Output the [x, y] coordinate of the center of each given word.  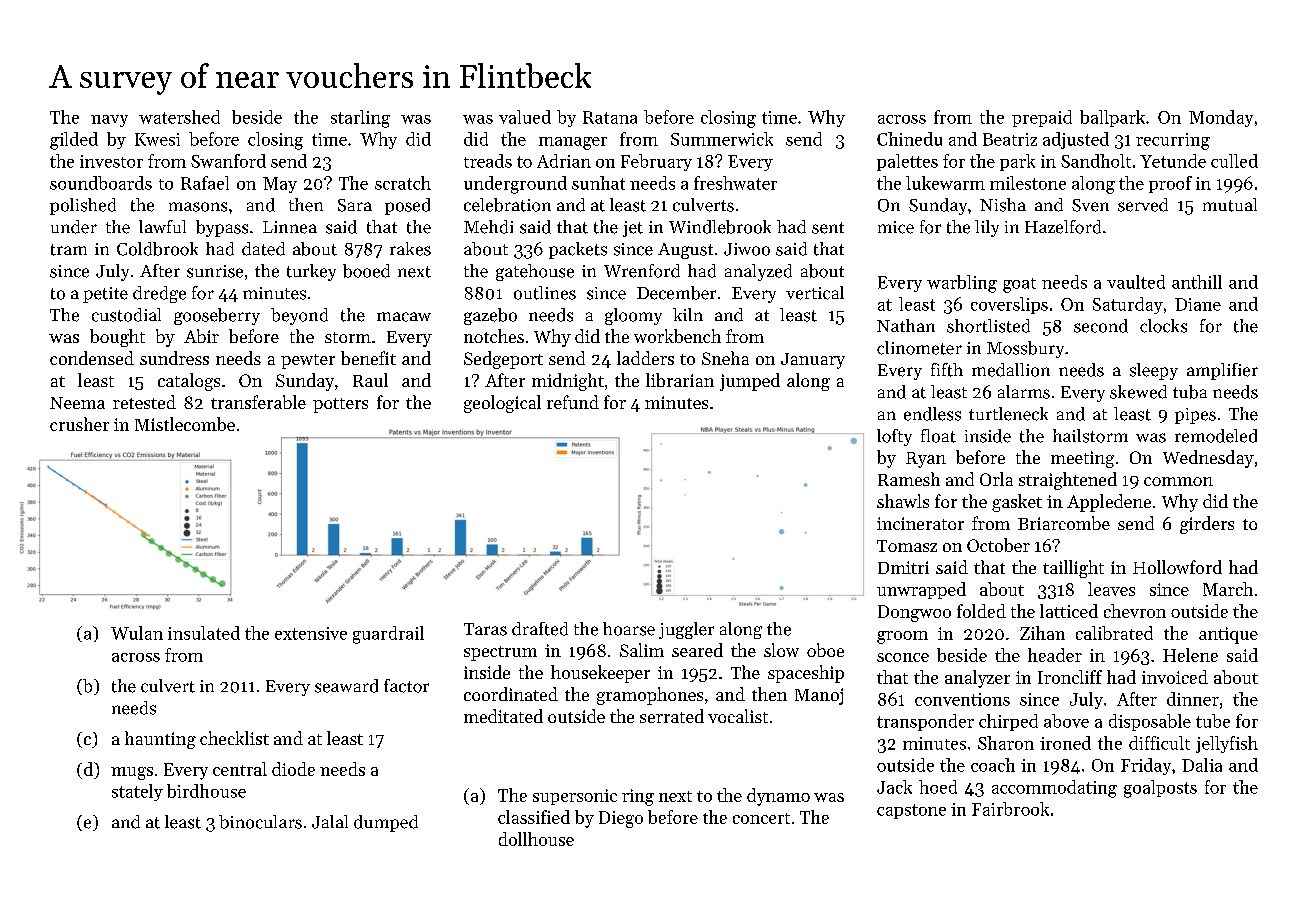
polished [83, 206]
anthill [1197, 282]
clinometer [919, 348]
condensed [92, 358]
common [1178, 481]
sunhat [598, 183]
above [1066, 721]
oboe [825, 650]
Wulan [137, 633]
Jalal [330, 822]
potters [340, 405]
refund [573, 402]
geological [502, 404]
